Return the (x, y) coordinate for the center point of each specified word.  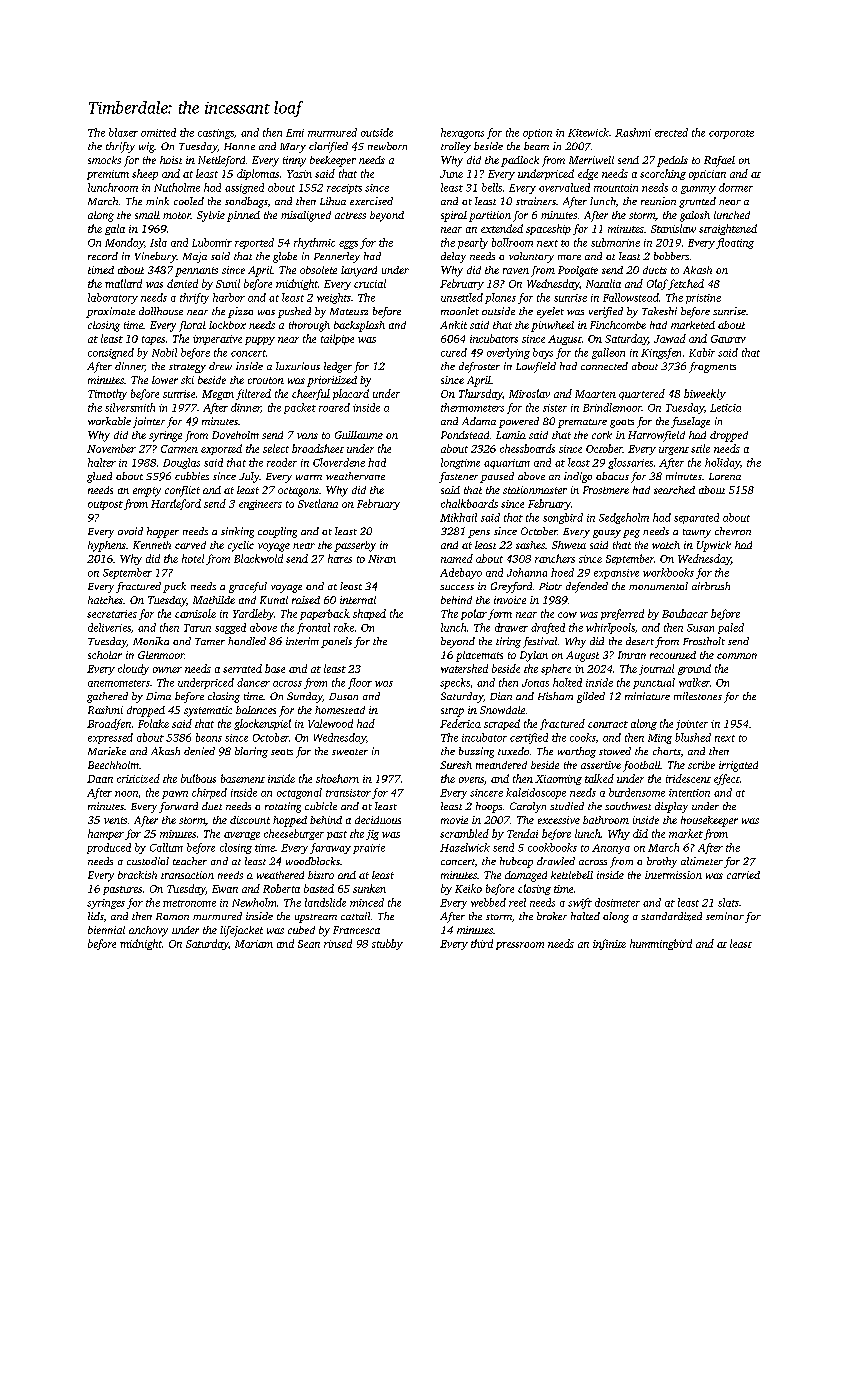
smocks (104, 160)
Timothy (107, 394)
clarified (328, 147)
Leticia (725, 408)
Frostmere (606, 490)
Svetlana (318, 503)
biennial (106, 930)
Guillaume (359, 435)
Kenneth (152, 545)
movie (454, 820)
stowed (615, 751)
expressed (110, 738)
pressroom (520, 946)
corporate (731, 134)
